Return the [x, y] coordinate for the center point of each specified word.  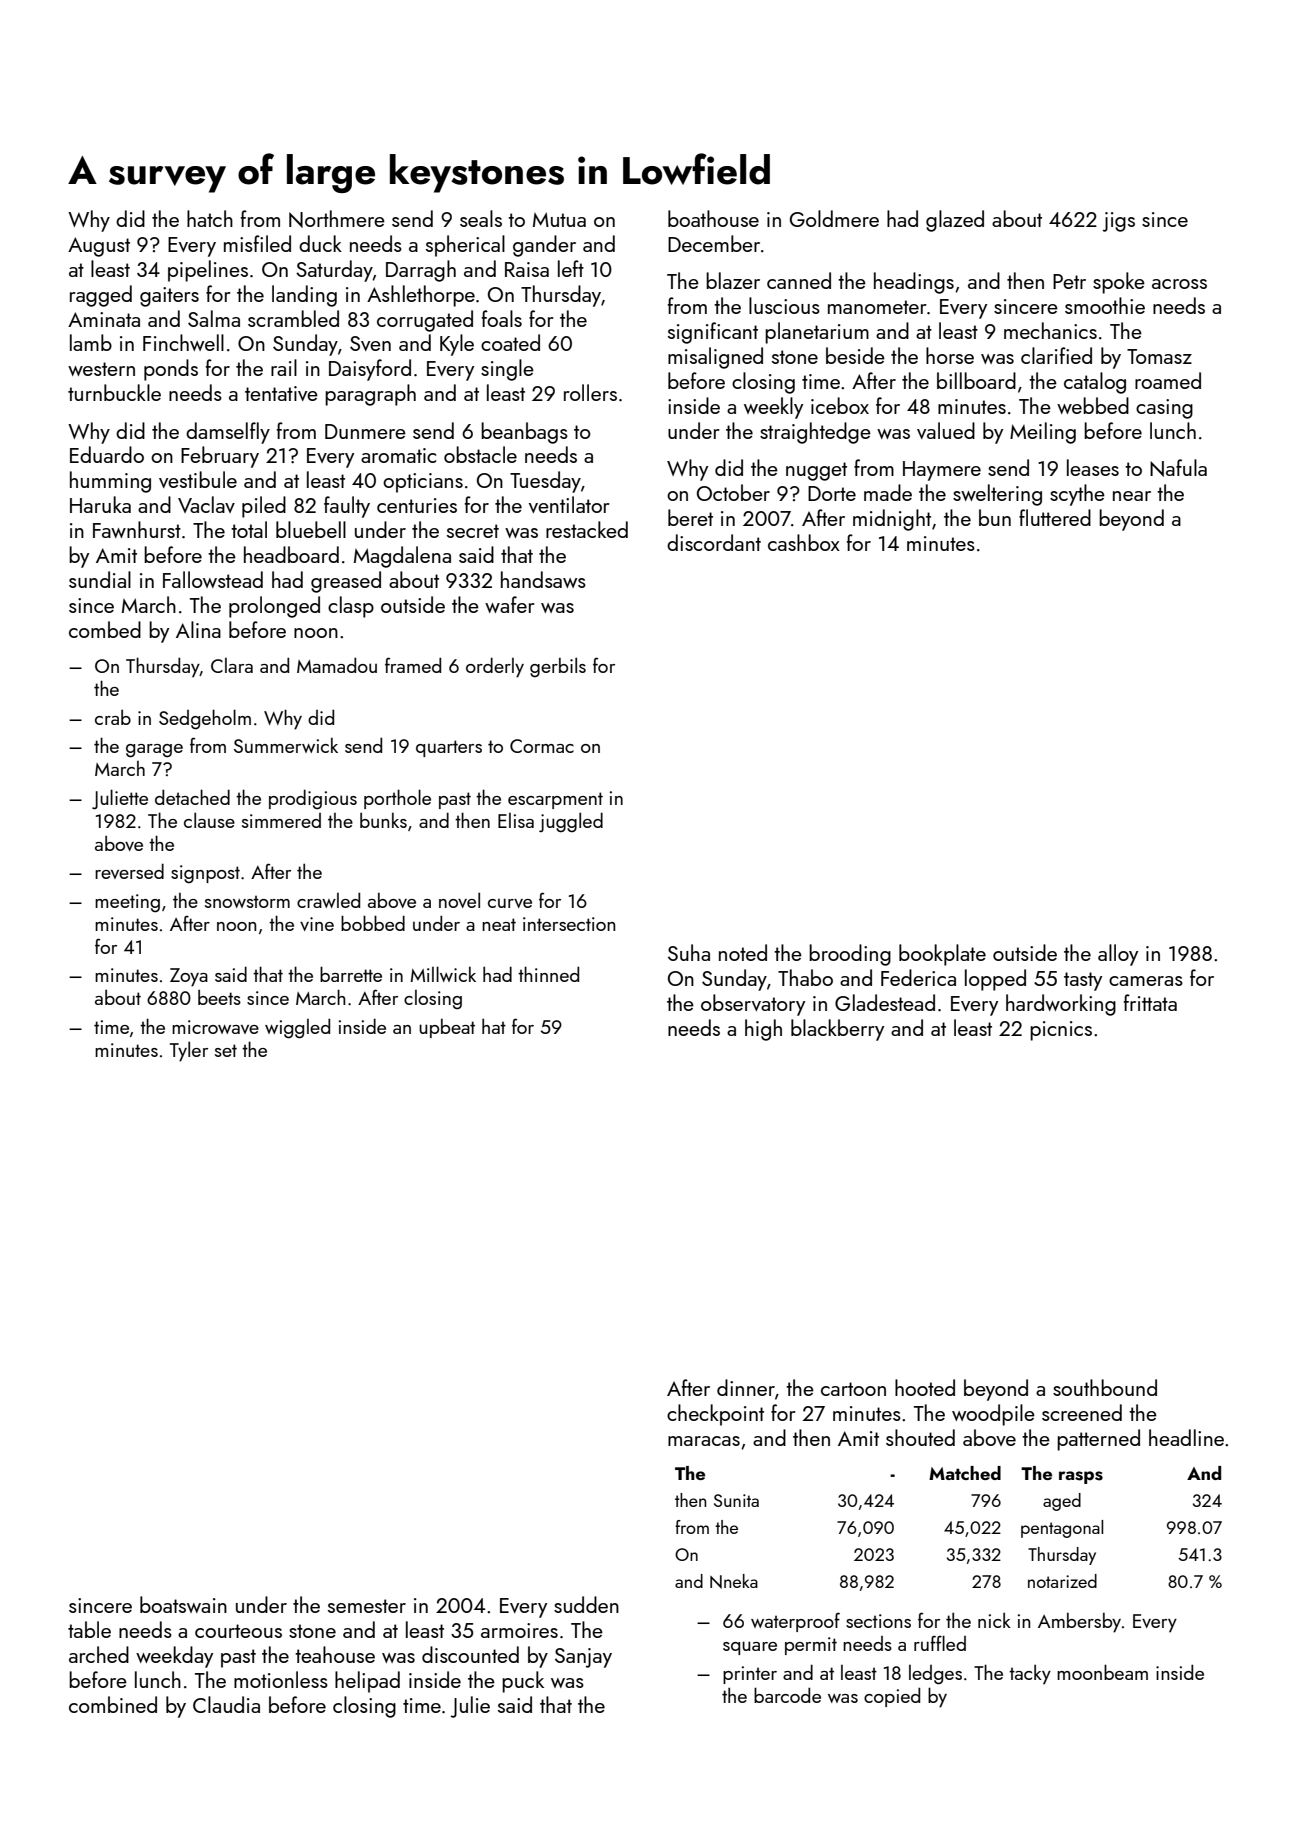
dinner [746, 1387]
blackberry [837, 1030]
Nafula [1178, 468]
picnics [1061, 1031]
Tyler [189, 1051]
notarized [1062, 1581]
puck [523, 1682]
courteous [238, 1631]
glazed [955, 221]
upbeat [447, 1028]
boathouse [713, 218]
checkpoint [715, 1415]
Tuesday [545, 482]
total [249, 529]
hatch [210, 218]
